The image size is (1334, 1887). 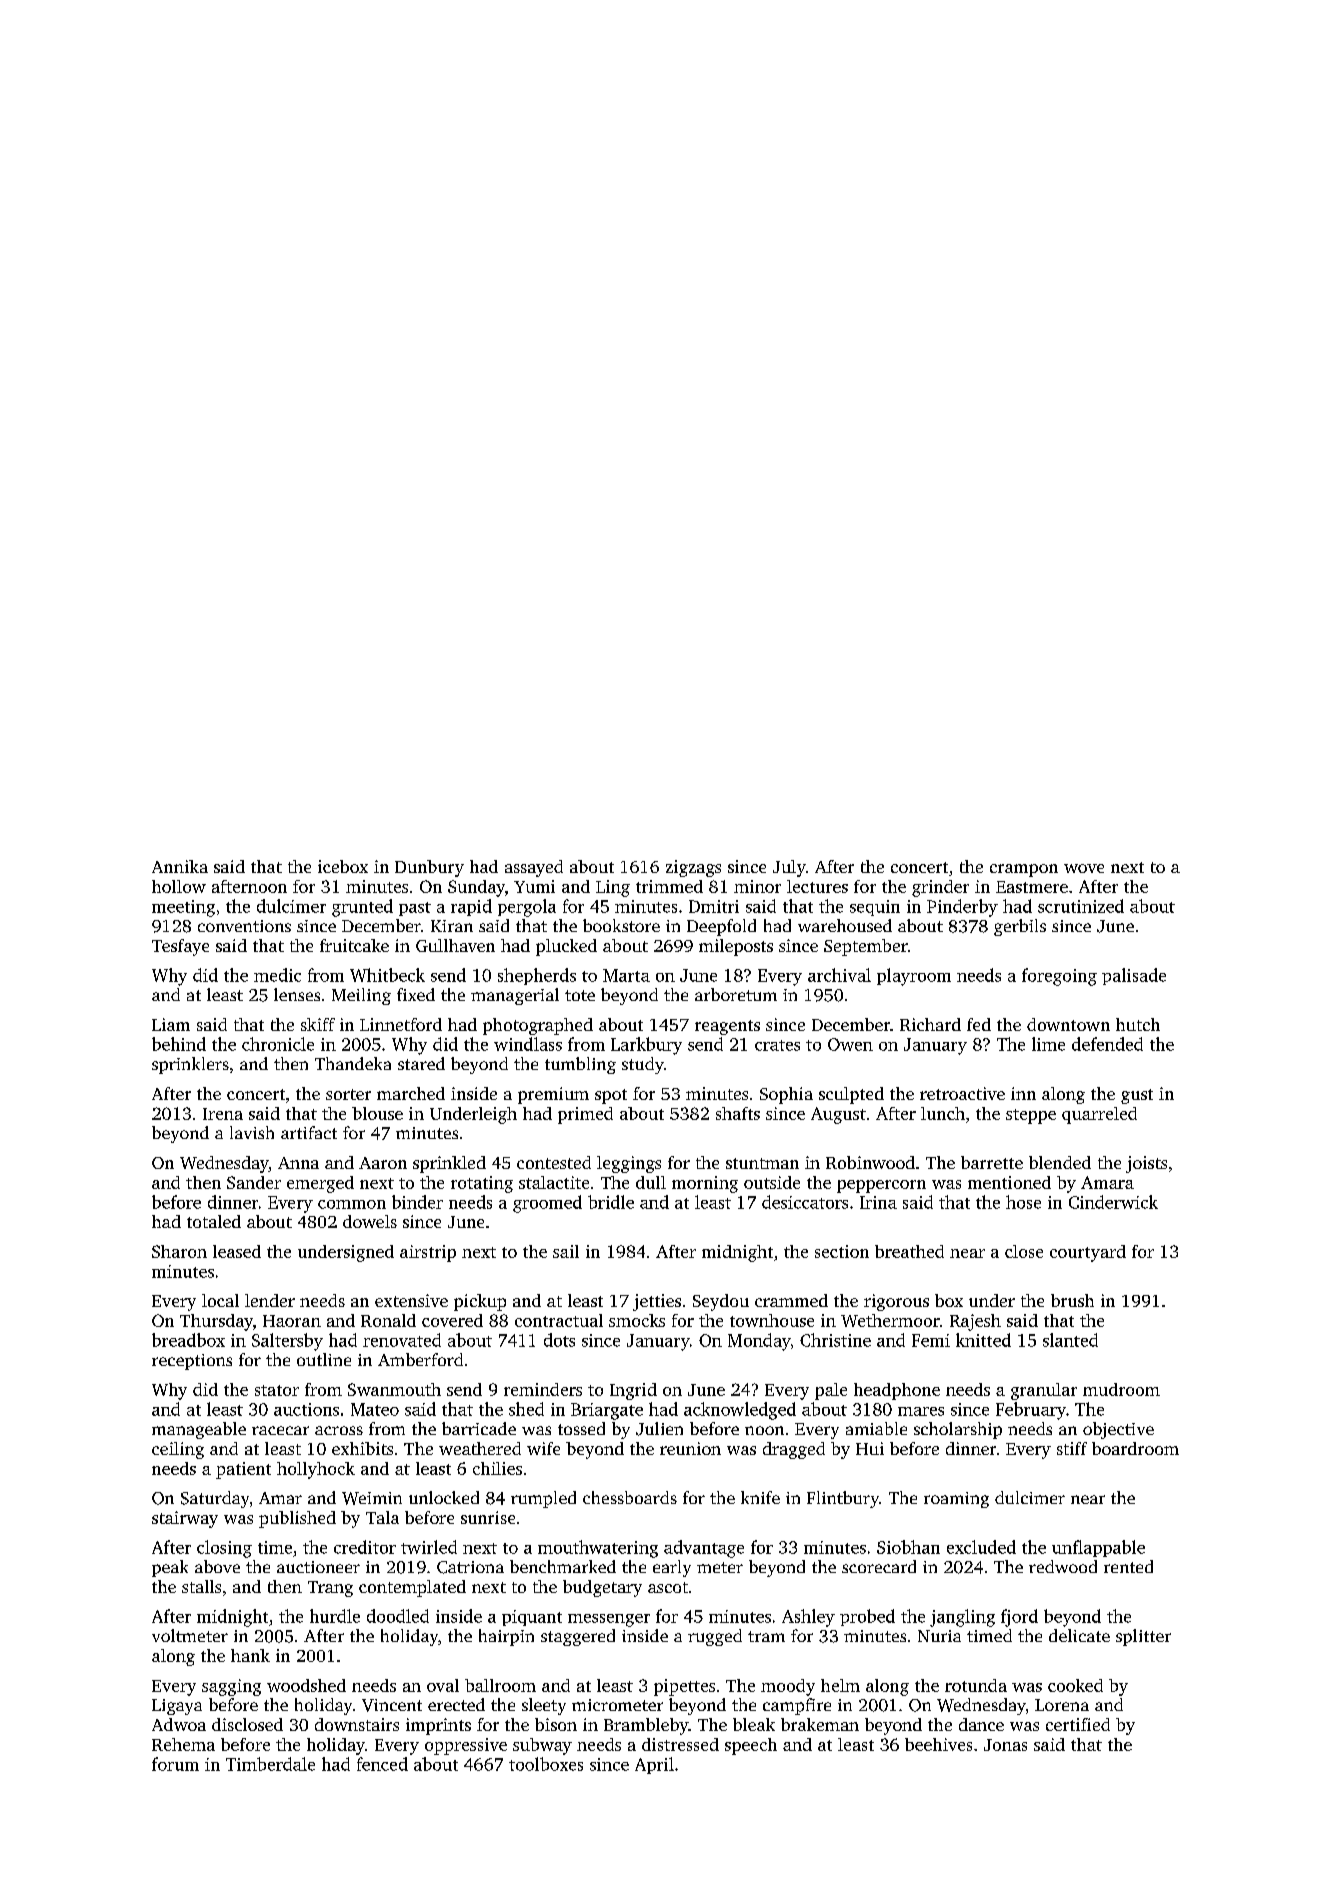 I want to click on courtyard, so click(x=1088, y=1253).
